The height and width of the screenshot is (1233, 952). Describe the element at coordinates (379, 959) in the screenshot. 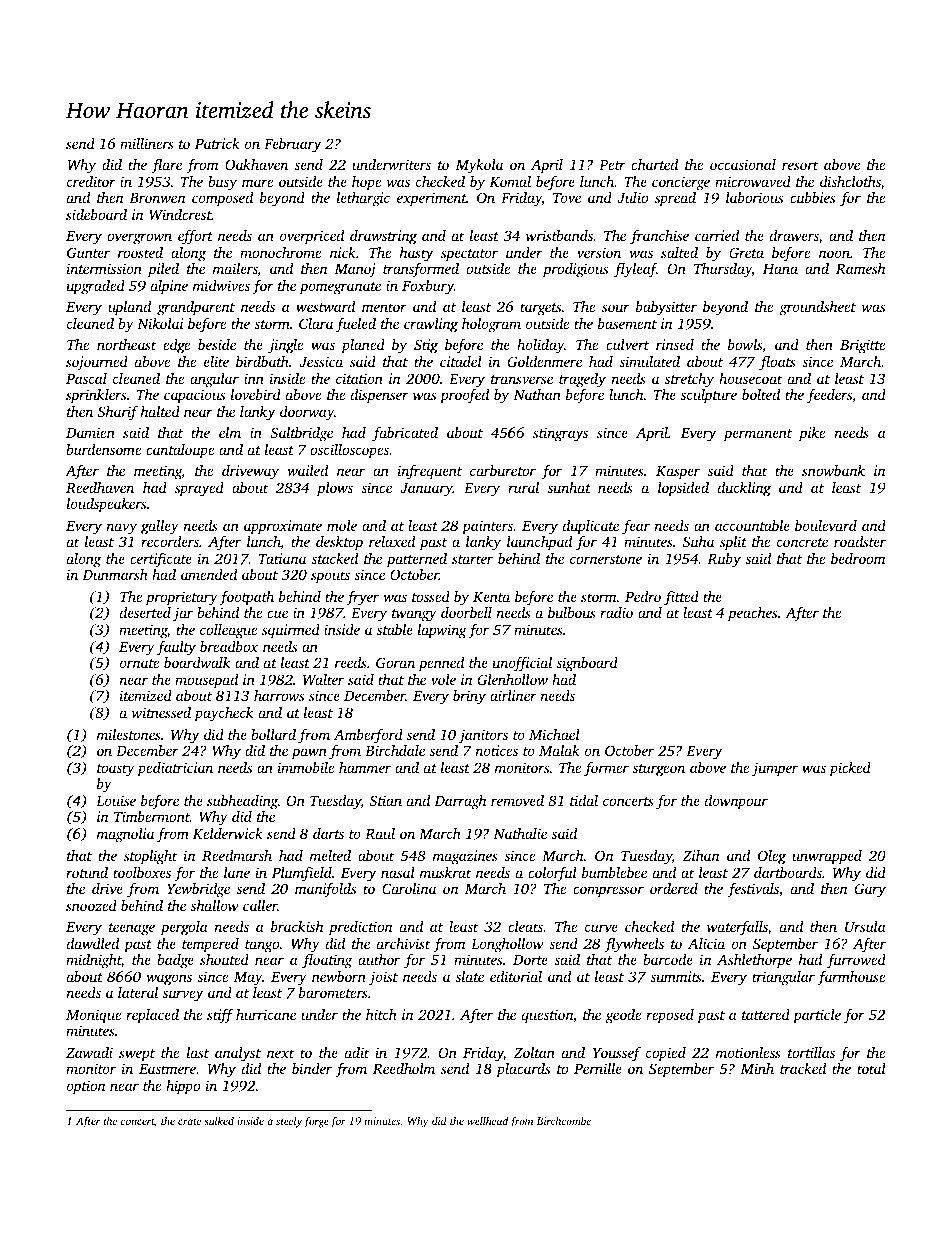

I see `author` at that location.
